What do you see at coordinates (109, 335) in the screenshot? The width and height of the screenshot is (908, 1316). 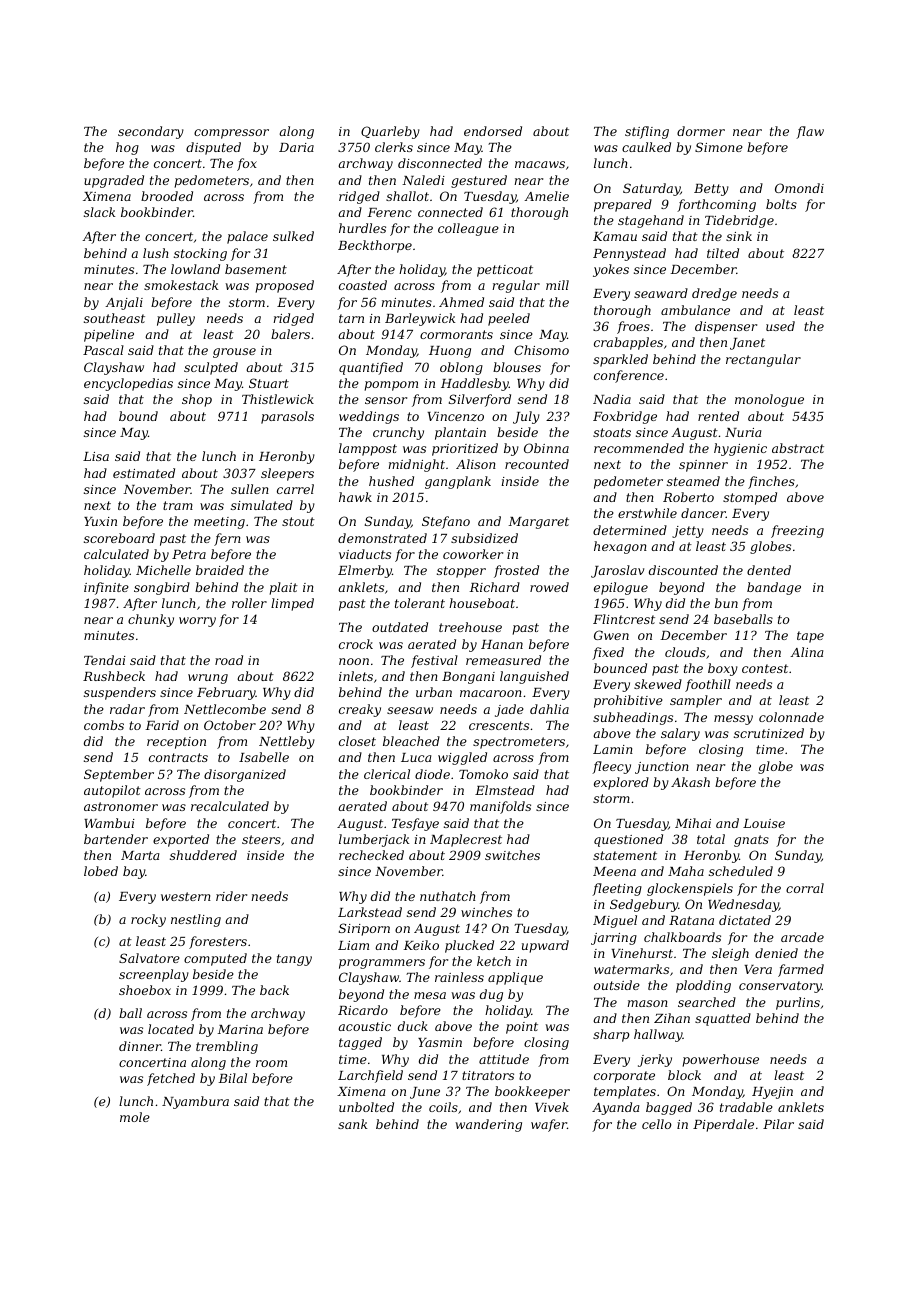 I see `pipeline` at bounding box center [109, 335].
